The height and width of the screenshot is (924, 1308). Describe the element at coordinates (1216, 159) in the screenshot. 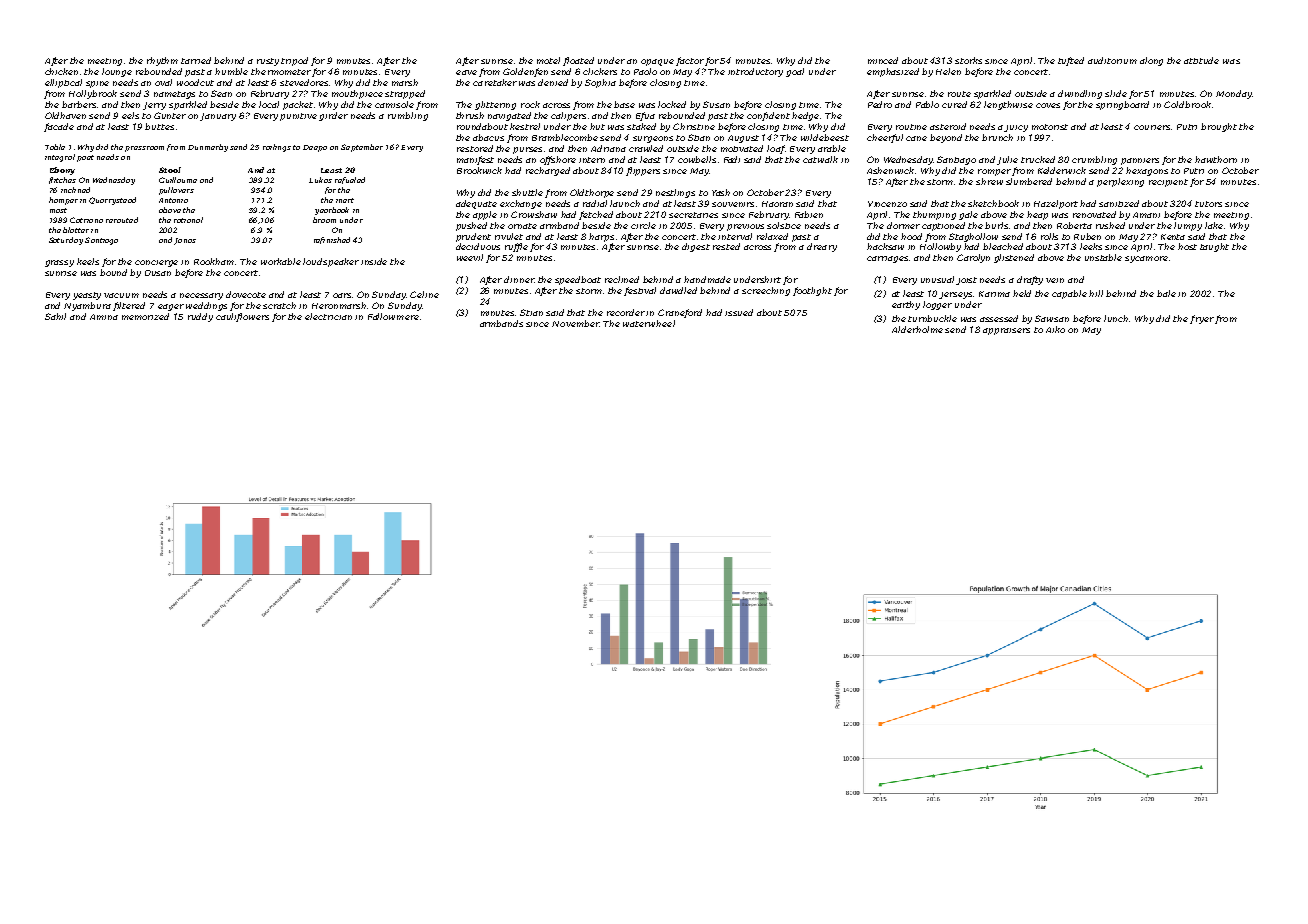

I see `hawthorn` at that location.
